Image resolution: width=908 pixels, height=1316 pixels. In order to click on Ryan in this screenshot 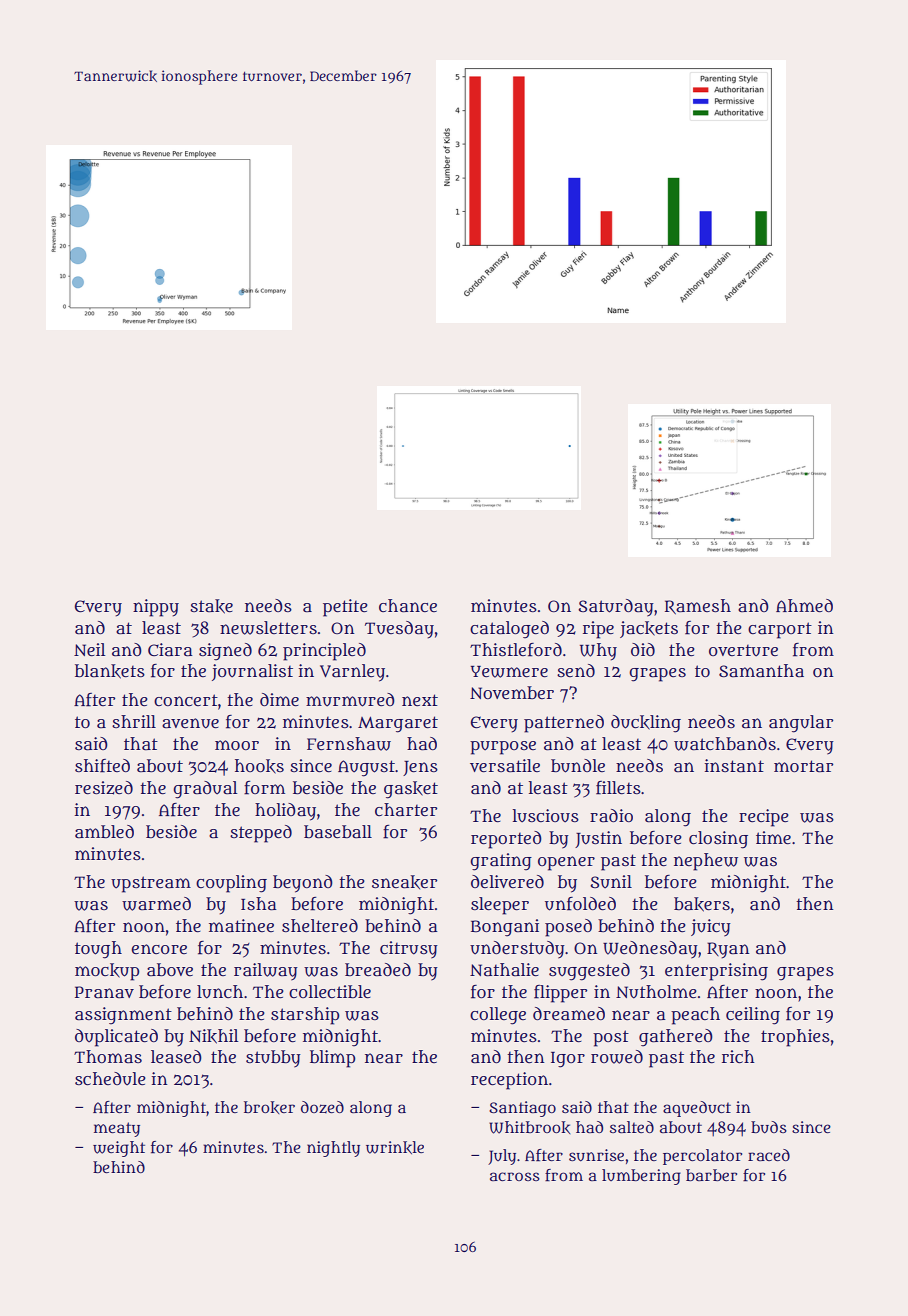, I will do `click(728, 950)`.
